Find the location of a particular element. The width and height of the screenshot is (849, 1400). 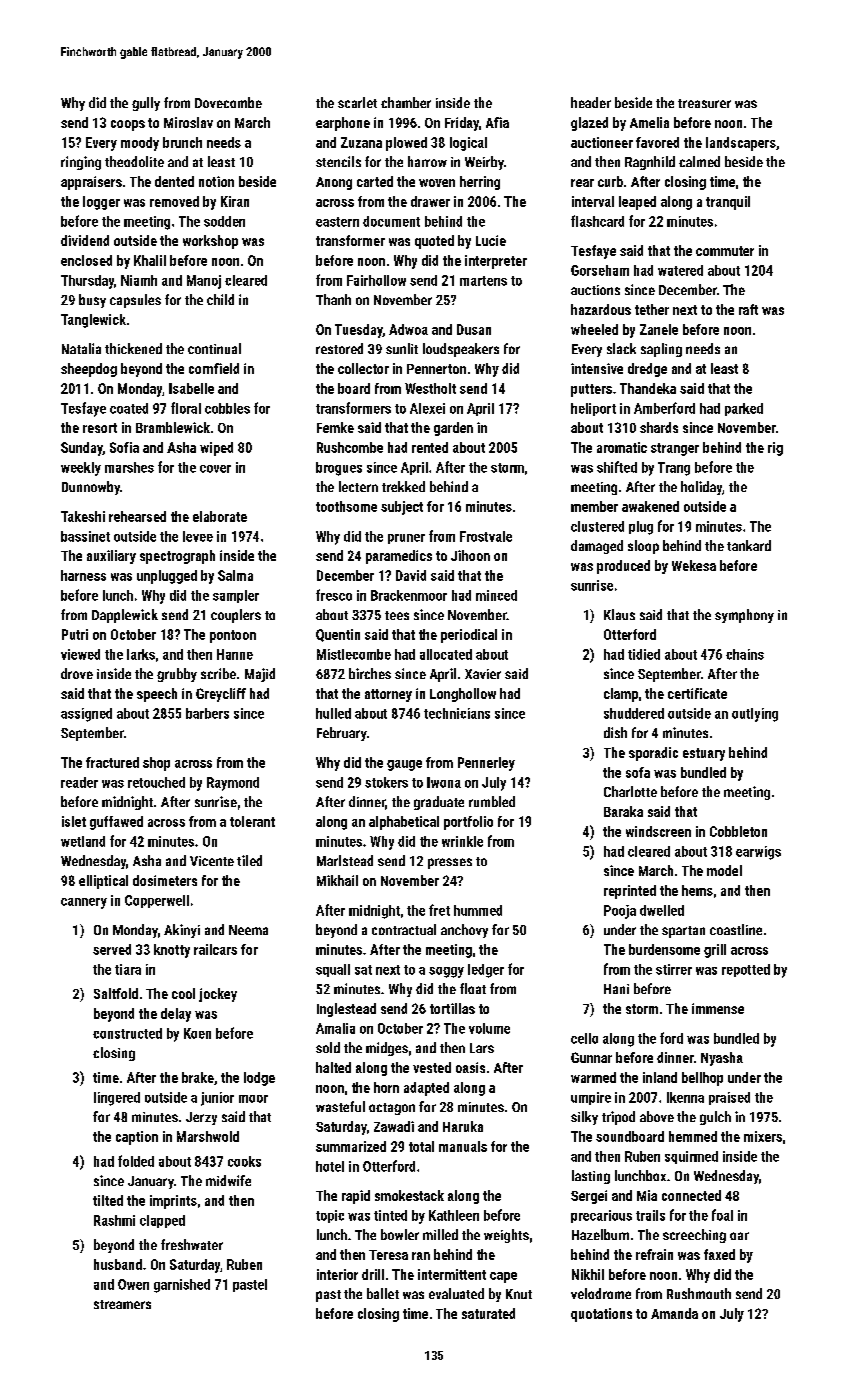

Rashmi is located at coordinates (114, 1220).
